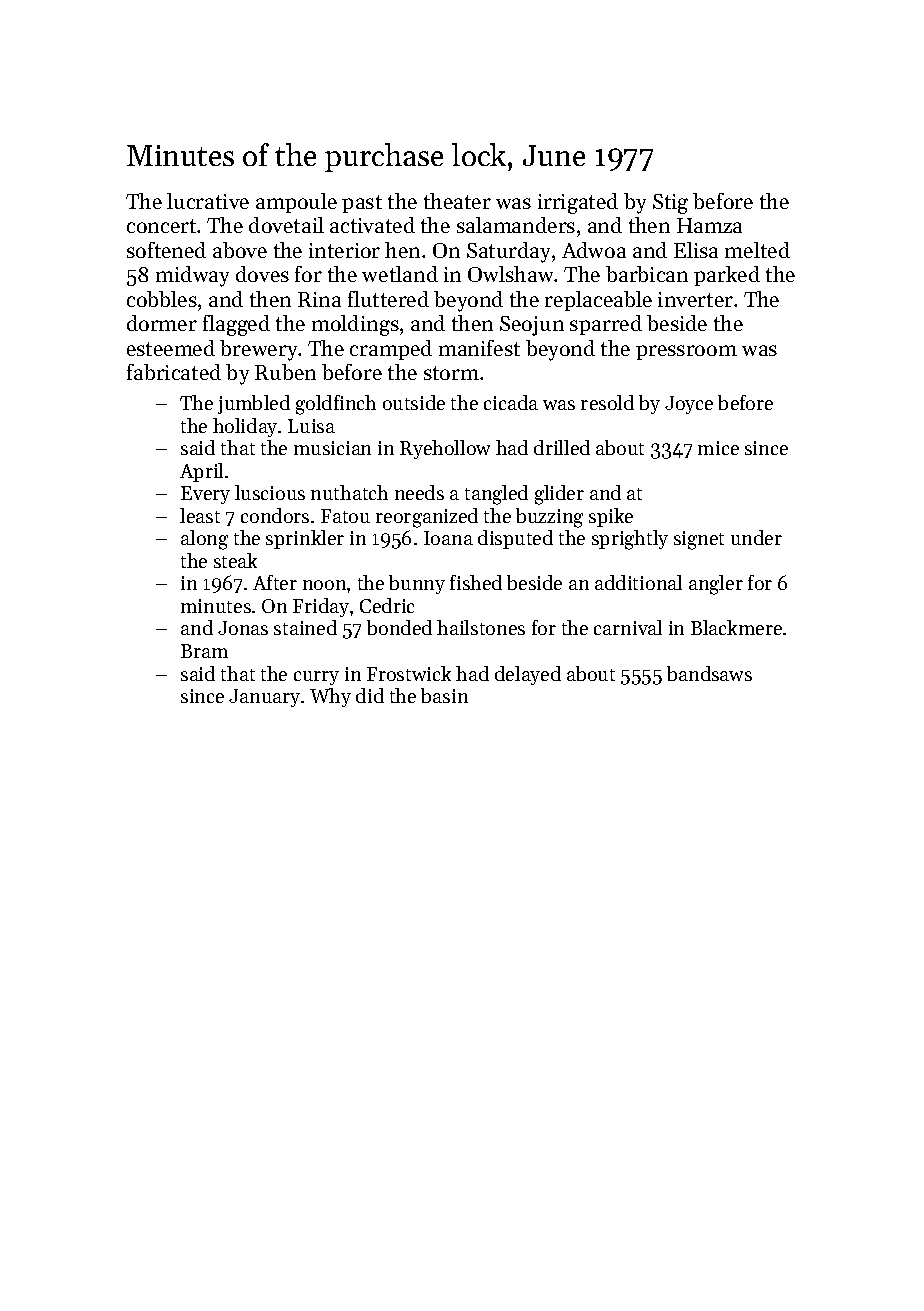 This screenshot has width=924, height=1311. Describe the element at coordinates (296, 203) in the screenshot. I see `ampoule` at that location.
